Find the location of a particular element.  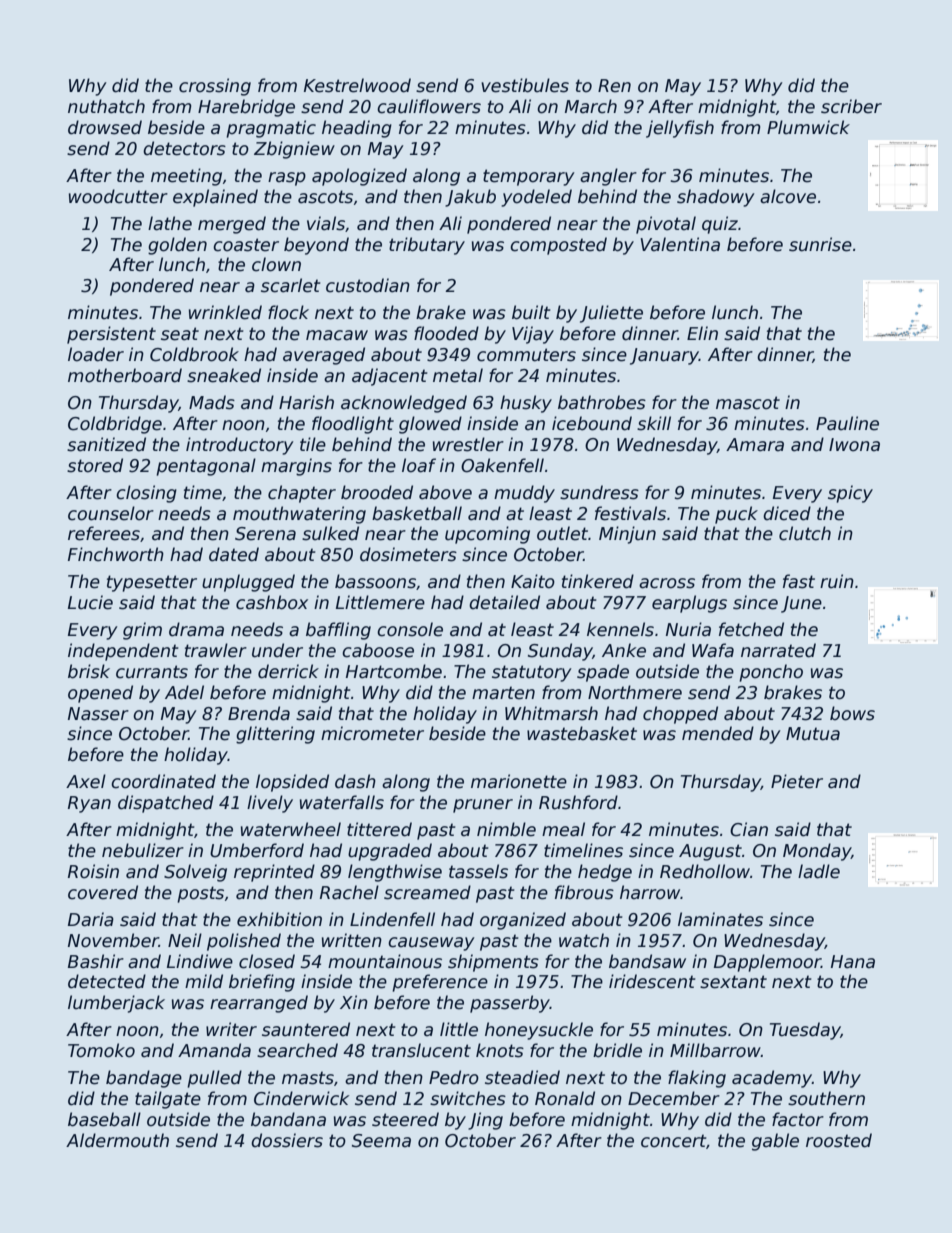

scriber is located at coordinates (851, 106).
